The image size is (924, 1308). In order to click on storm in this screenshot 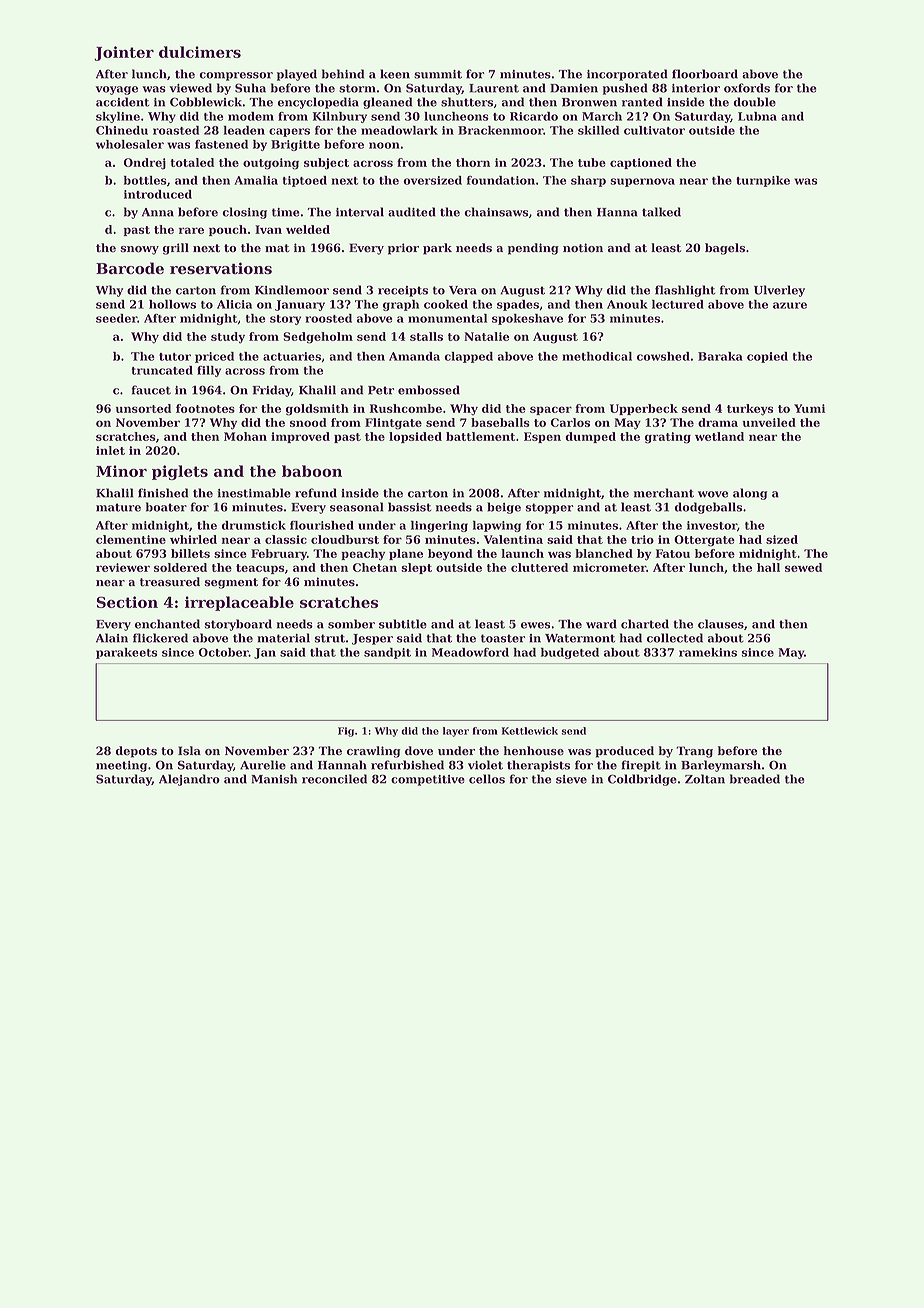, I will do `click(357, 88)`.
